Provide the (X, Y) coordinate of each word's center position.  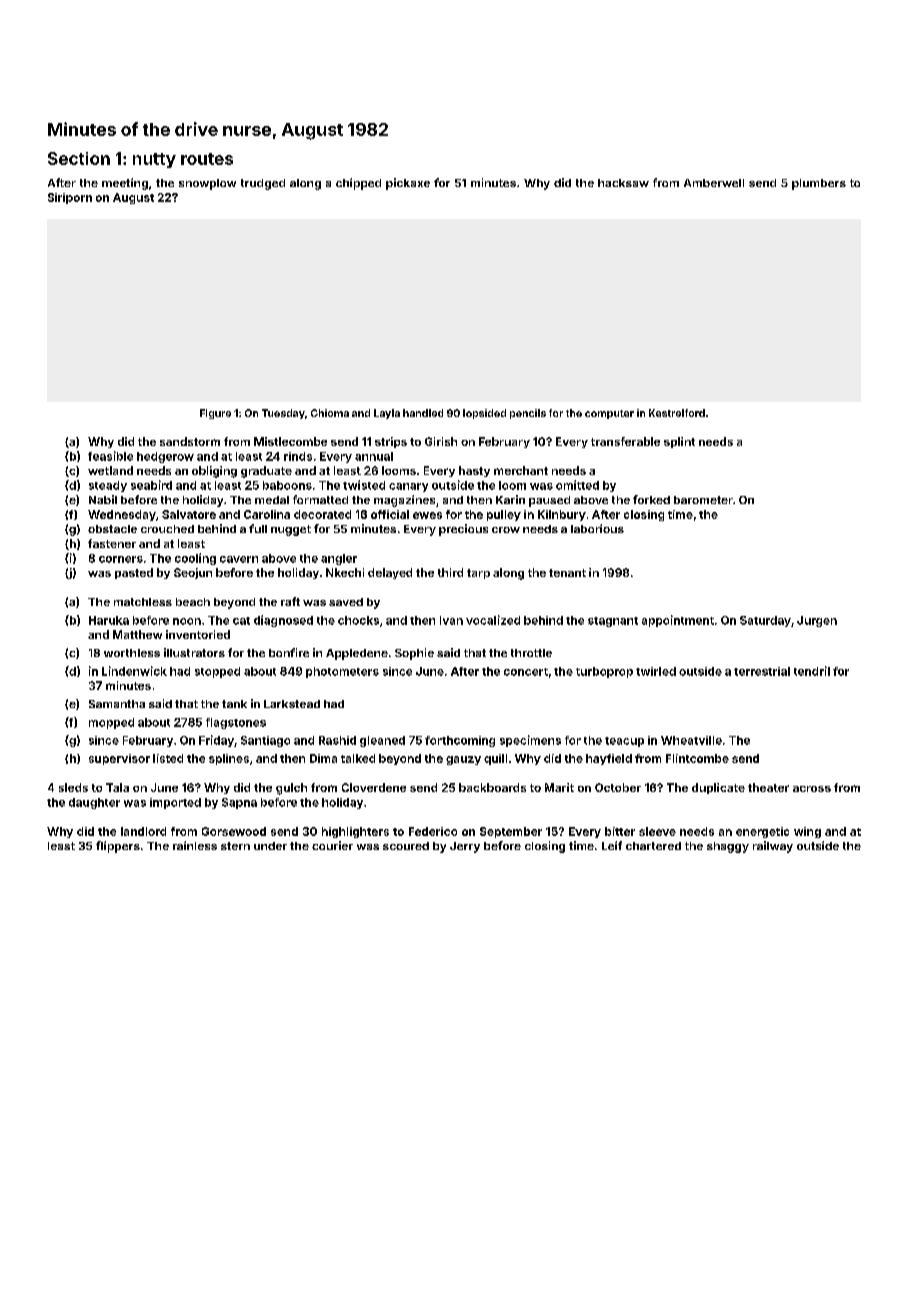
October (618, 787)
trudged (263, 184)
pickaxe (408, 184)
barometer (703, 500)
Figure (215, 414)
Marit (559, 787)
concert (526, 672)
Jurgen (817, 621)
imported (175, 803)
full (258, 528)
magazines (404, 501)
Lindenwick (134, 671)
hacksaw (623, 183)
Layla (387, 414)
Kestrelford (677, 413)
